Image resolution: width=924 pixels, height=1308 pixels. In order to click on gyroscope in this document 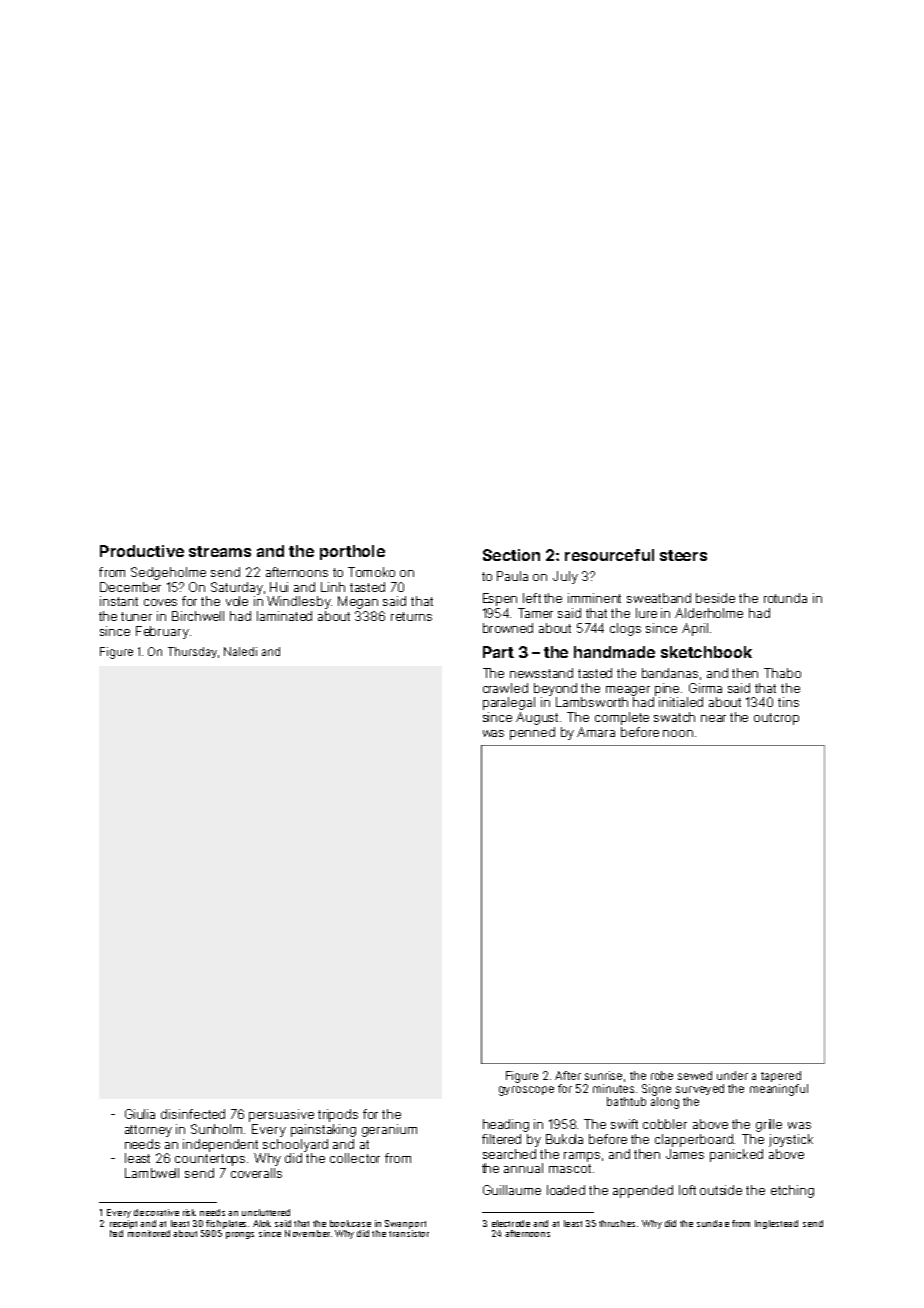, I will do `click(526, 1091)`.
